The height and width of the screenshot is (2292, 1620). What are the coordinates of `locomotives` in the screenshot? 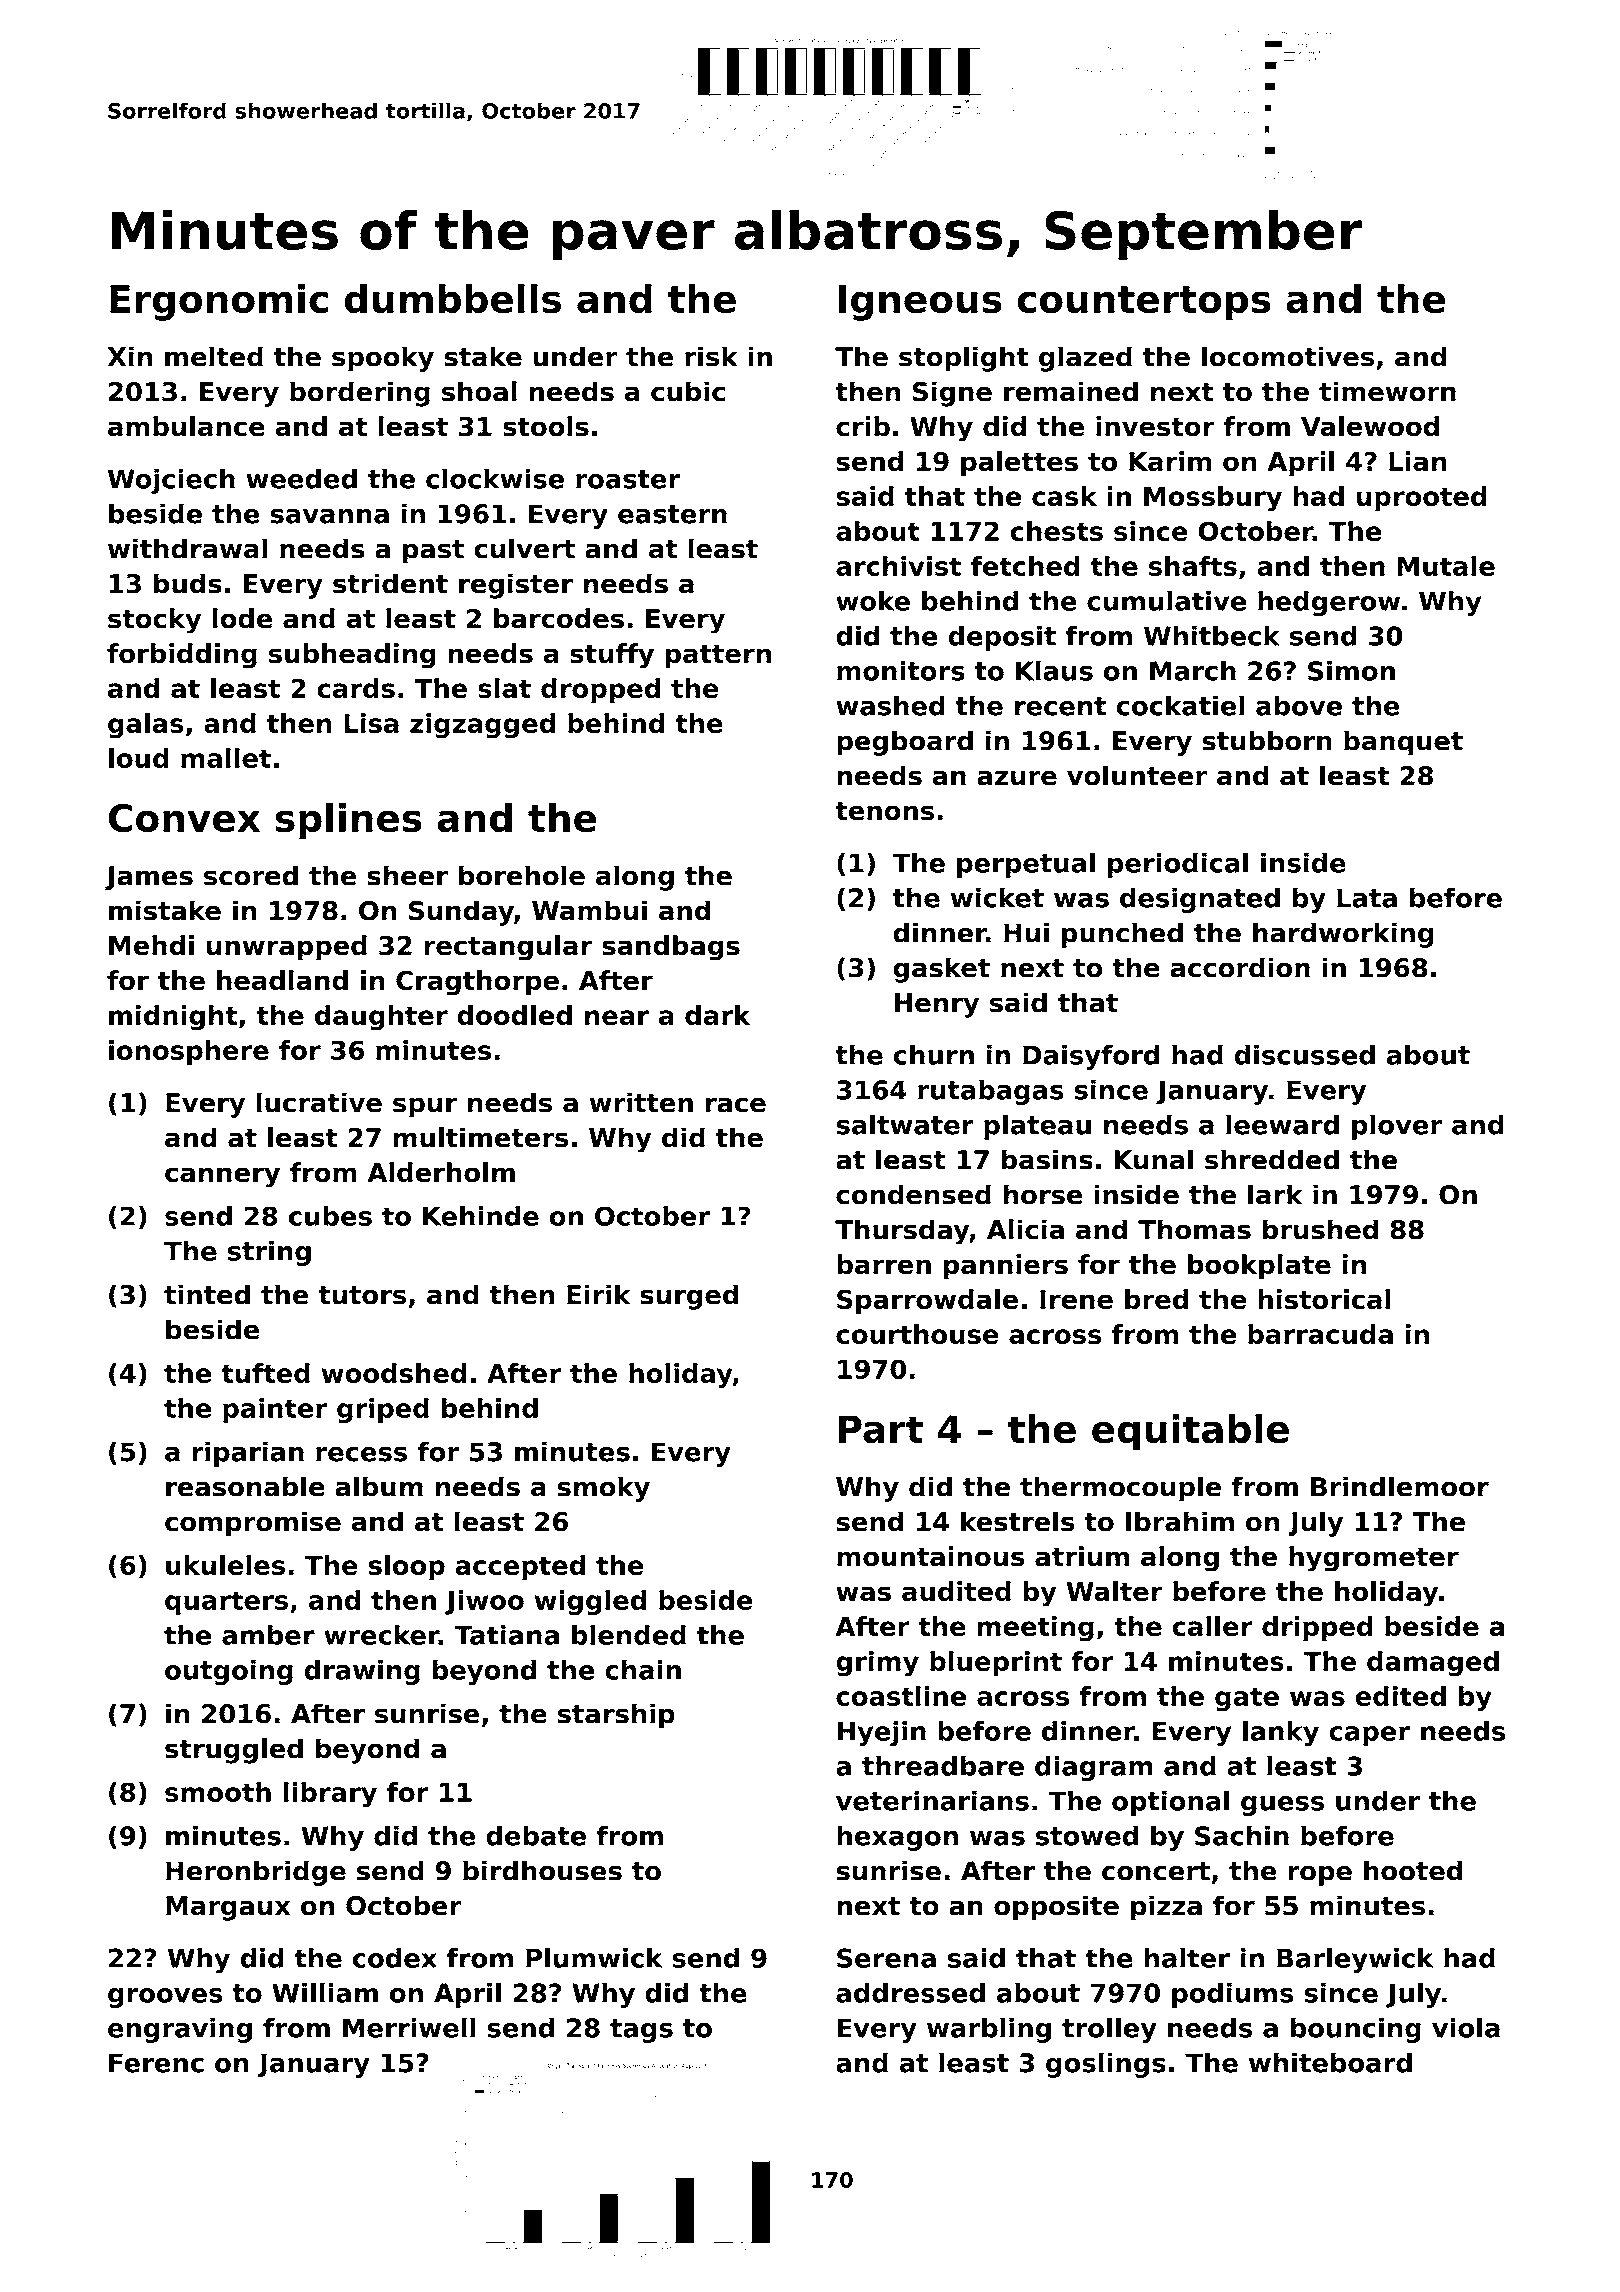 It's located at (1288, 356).
